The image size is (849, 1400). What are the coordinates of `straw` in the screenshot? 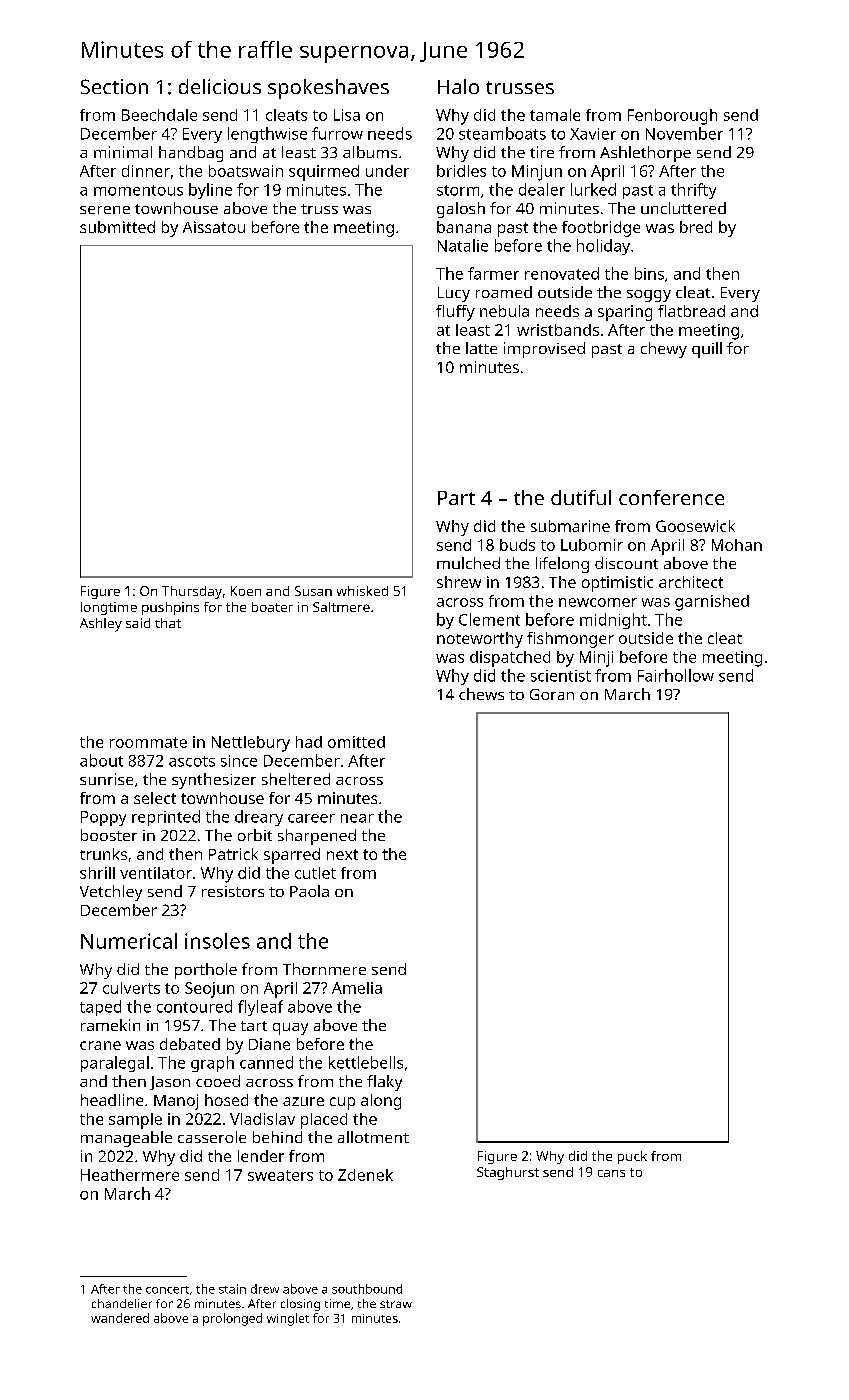 It's located at (396, 1304).
